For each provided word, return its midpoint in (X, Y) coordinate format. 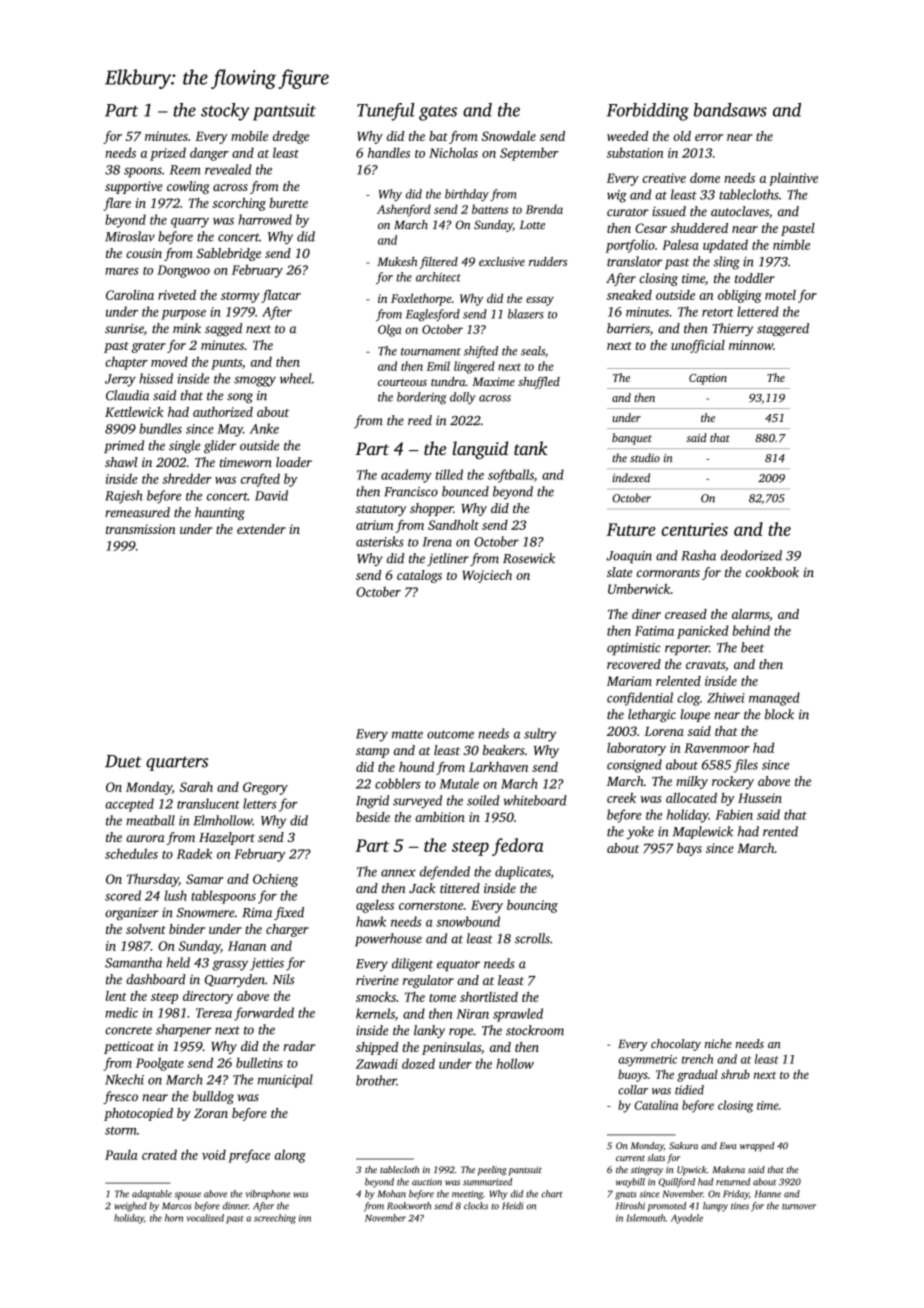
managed (774, 699)
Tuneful (386, 112)
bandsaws (730, 110)
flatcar (281, 296)
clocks (476, 1206)
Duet (123, 761)
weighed (130, 1207)
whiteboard (535, 800)
